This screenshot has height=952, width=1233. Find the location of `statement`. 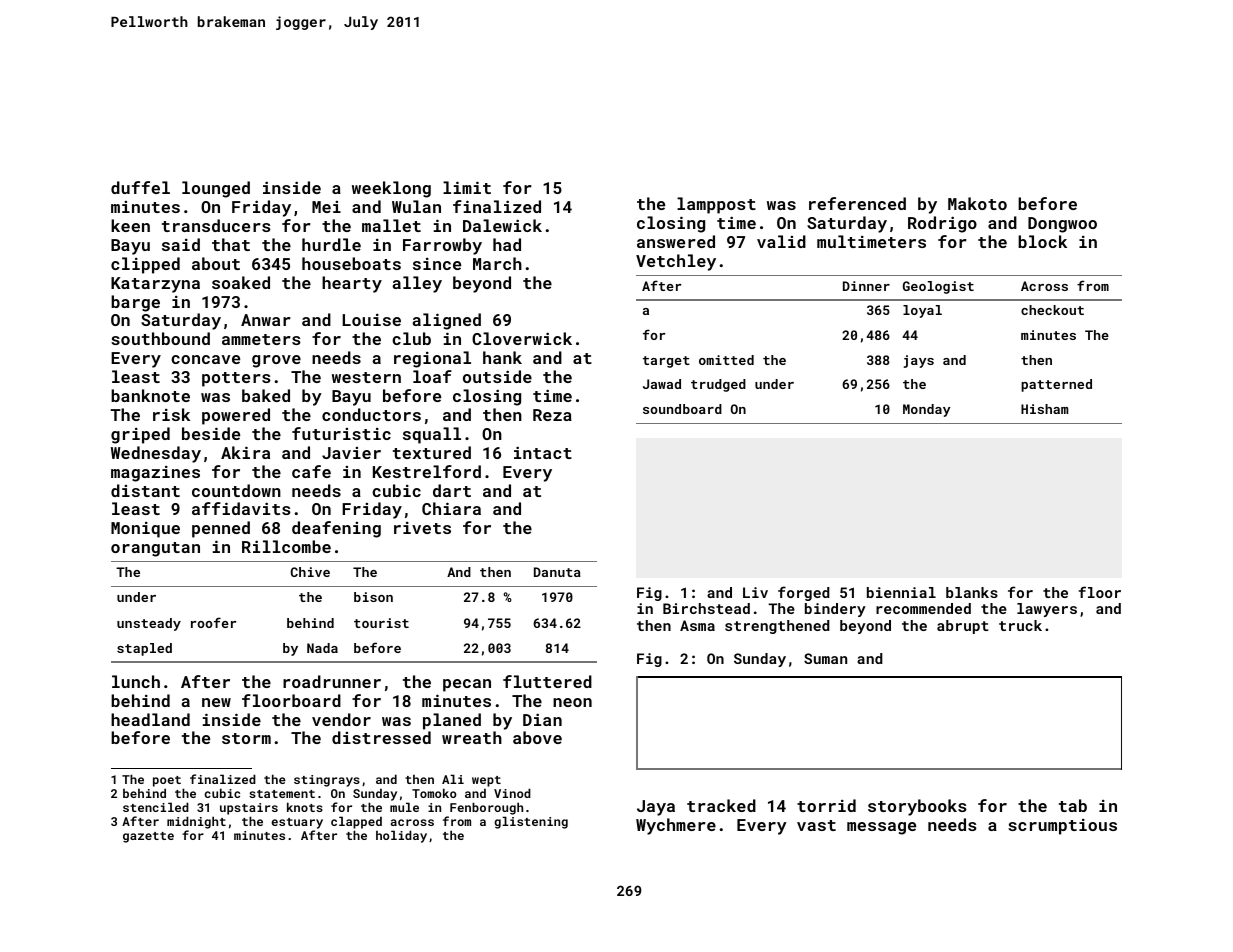

statement is located at coordinates (282, 794).
